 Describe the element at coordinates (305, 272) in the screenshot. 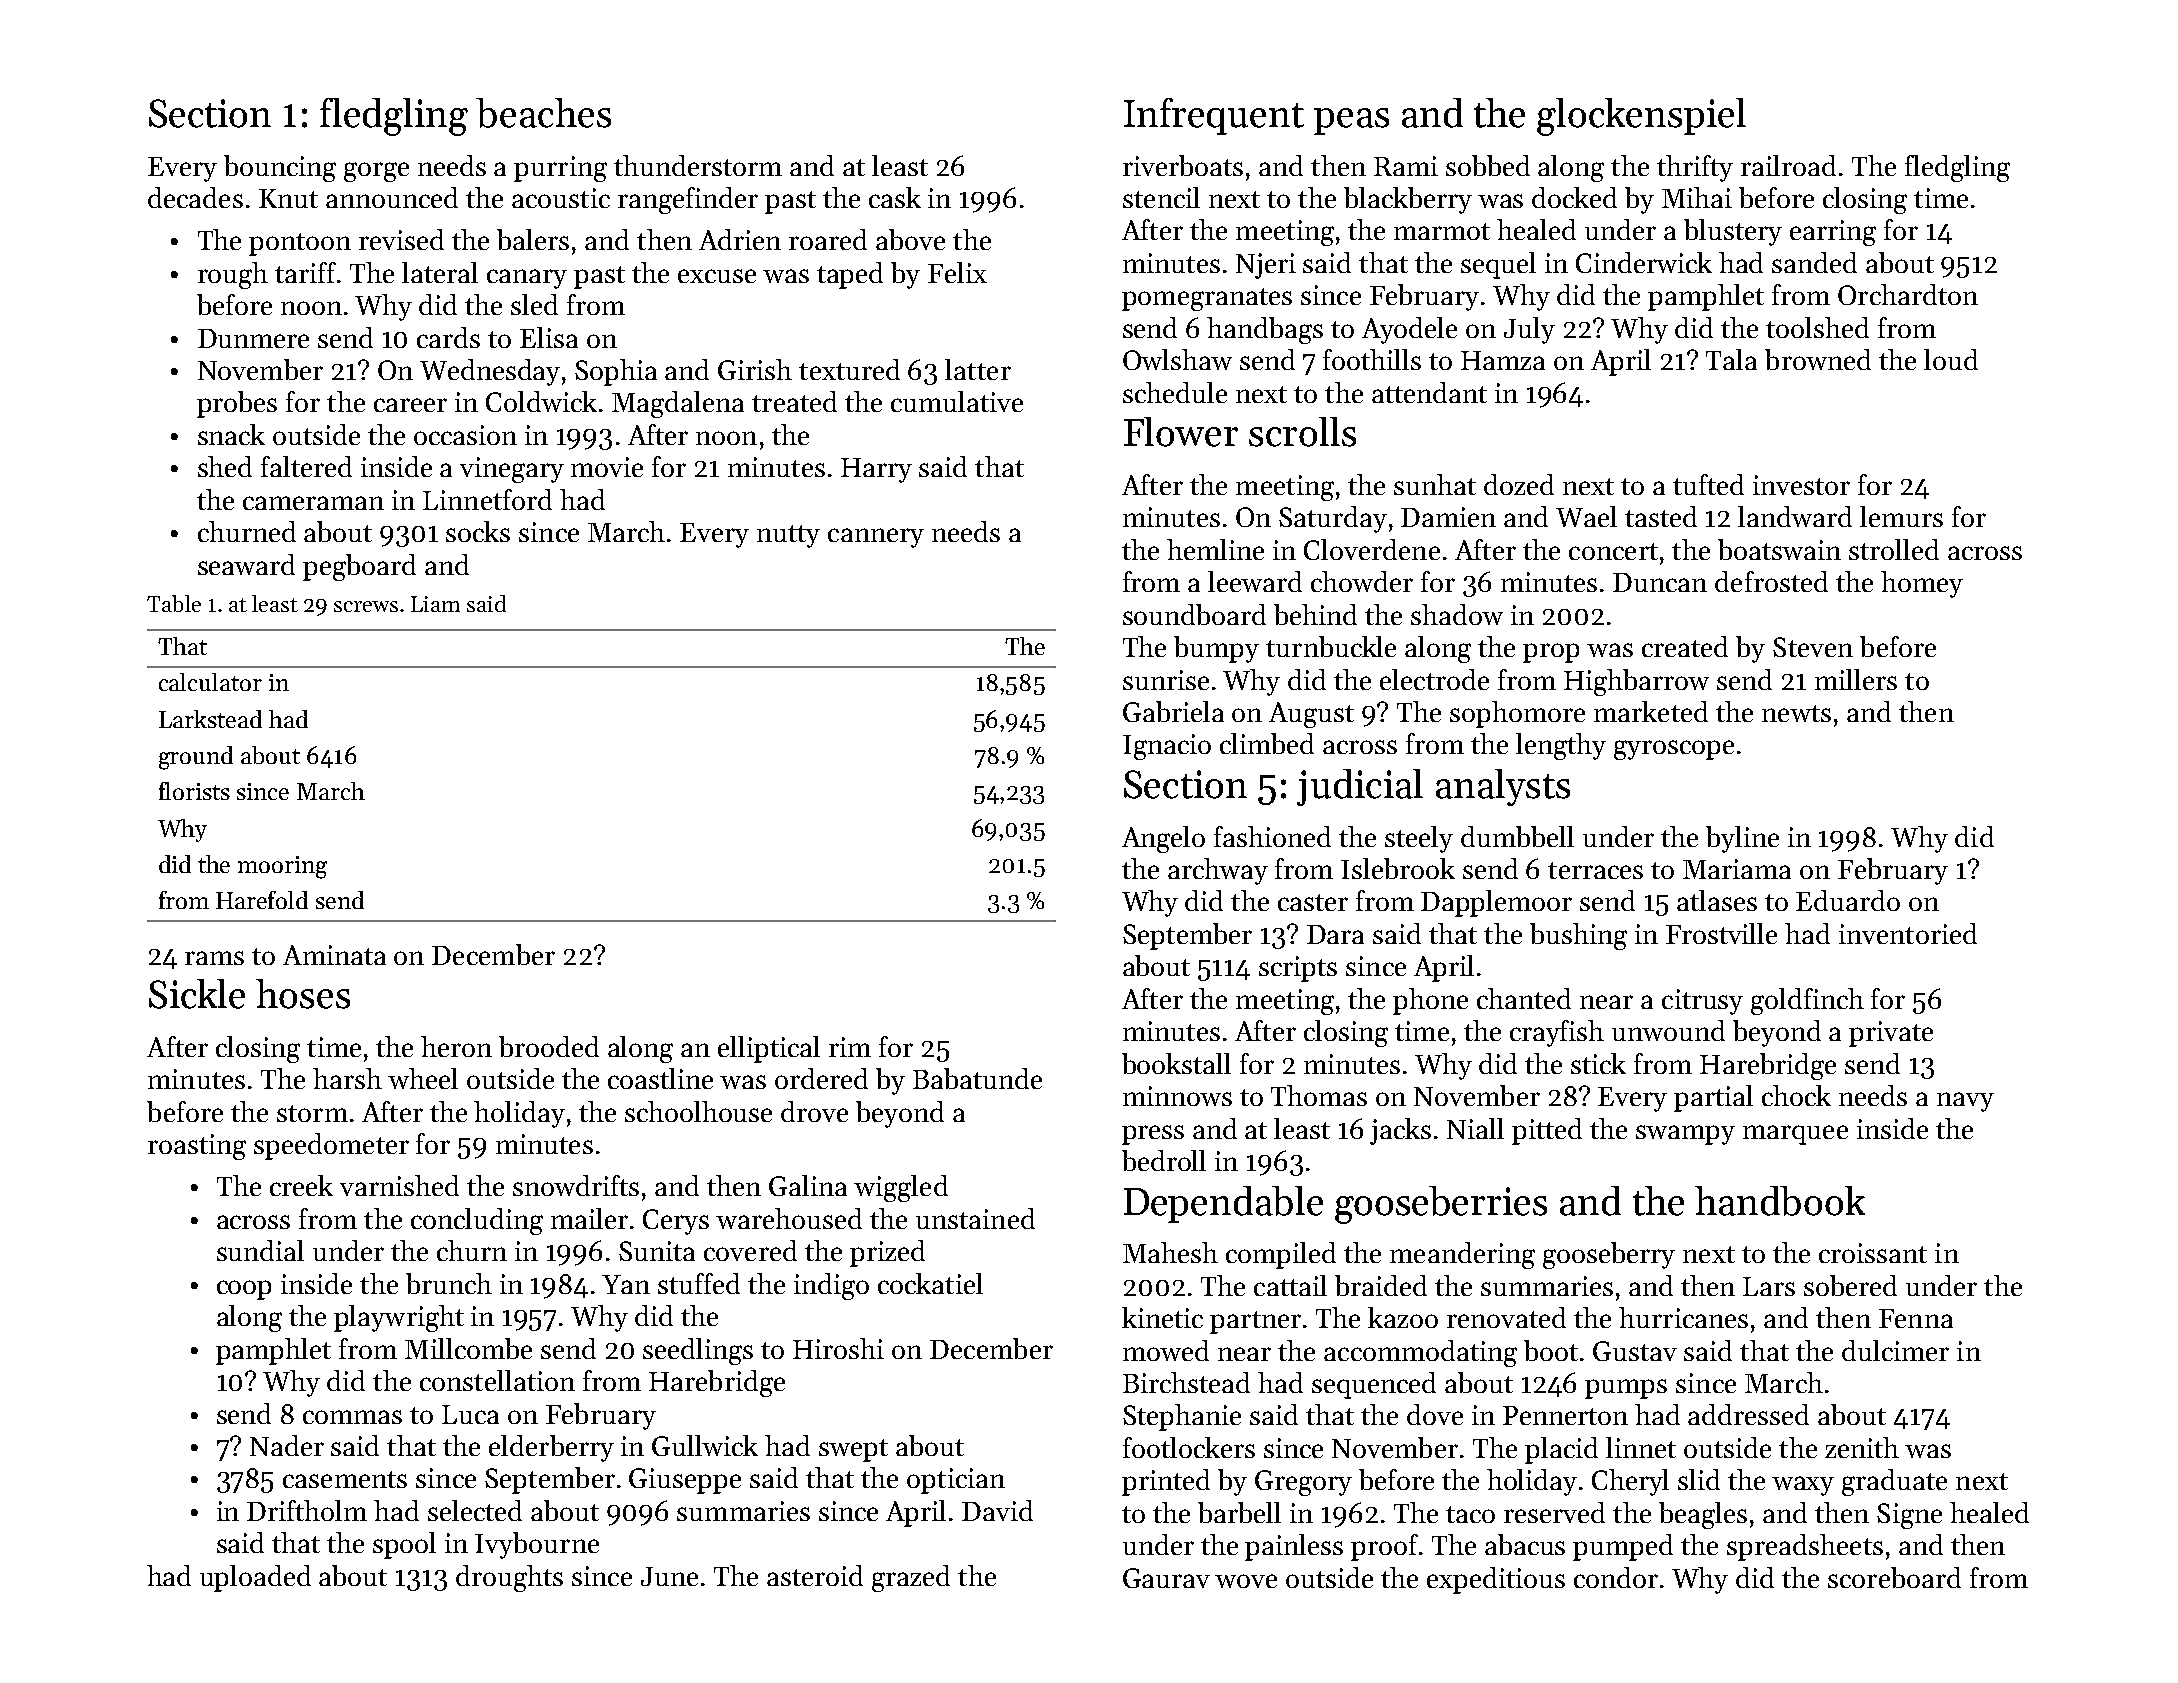

I see `tariff` at that location.
